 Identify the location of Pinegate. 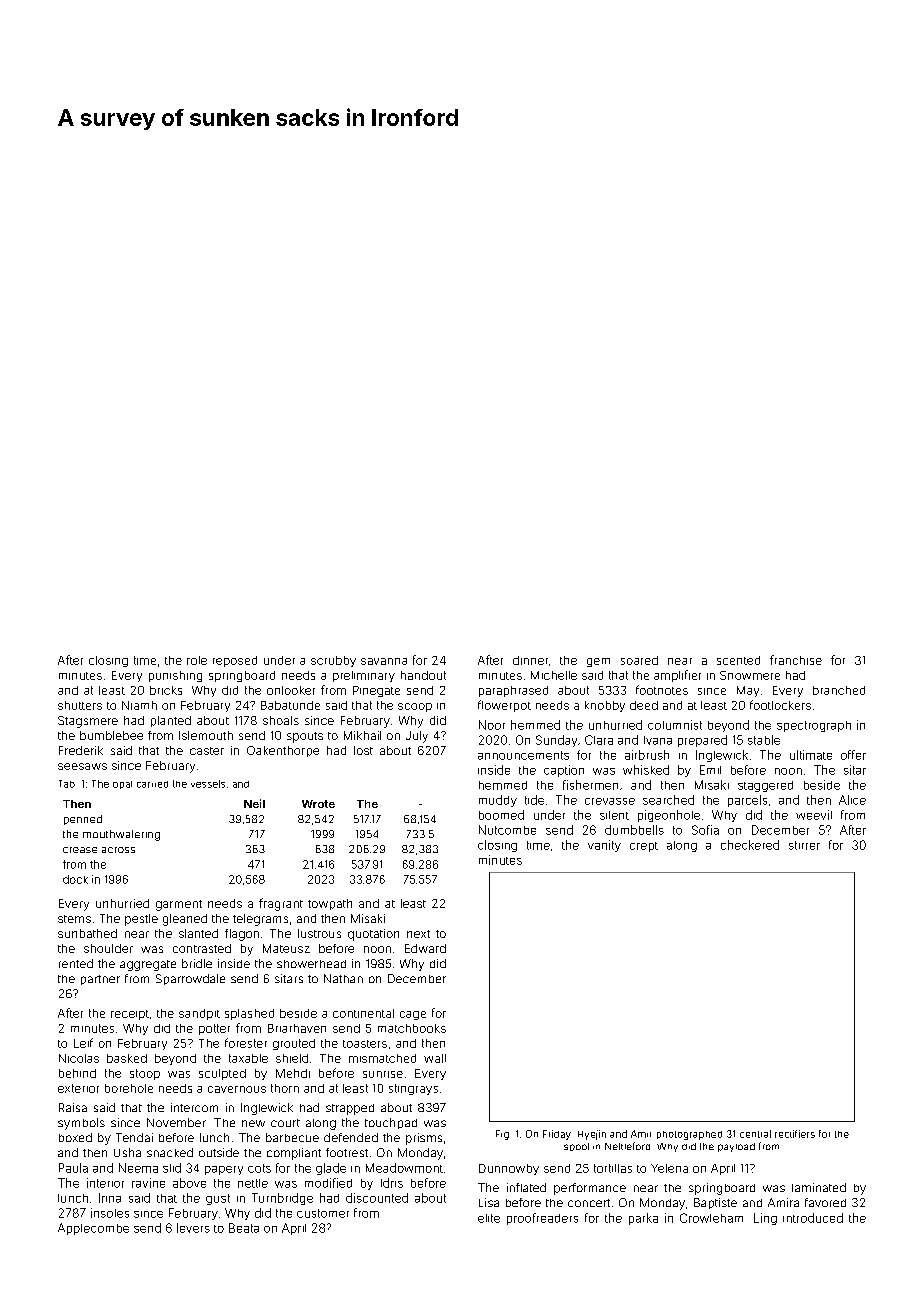
(376, 691).
